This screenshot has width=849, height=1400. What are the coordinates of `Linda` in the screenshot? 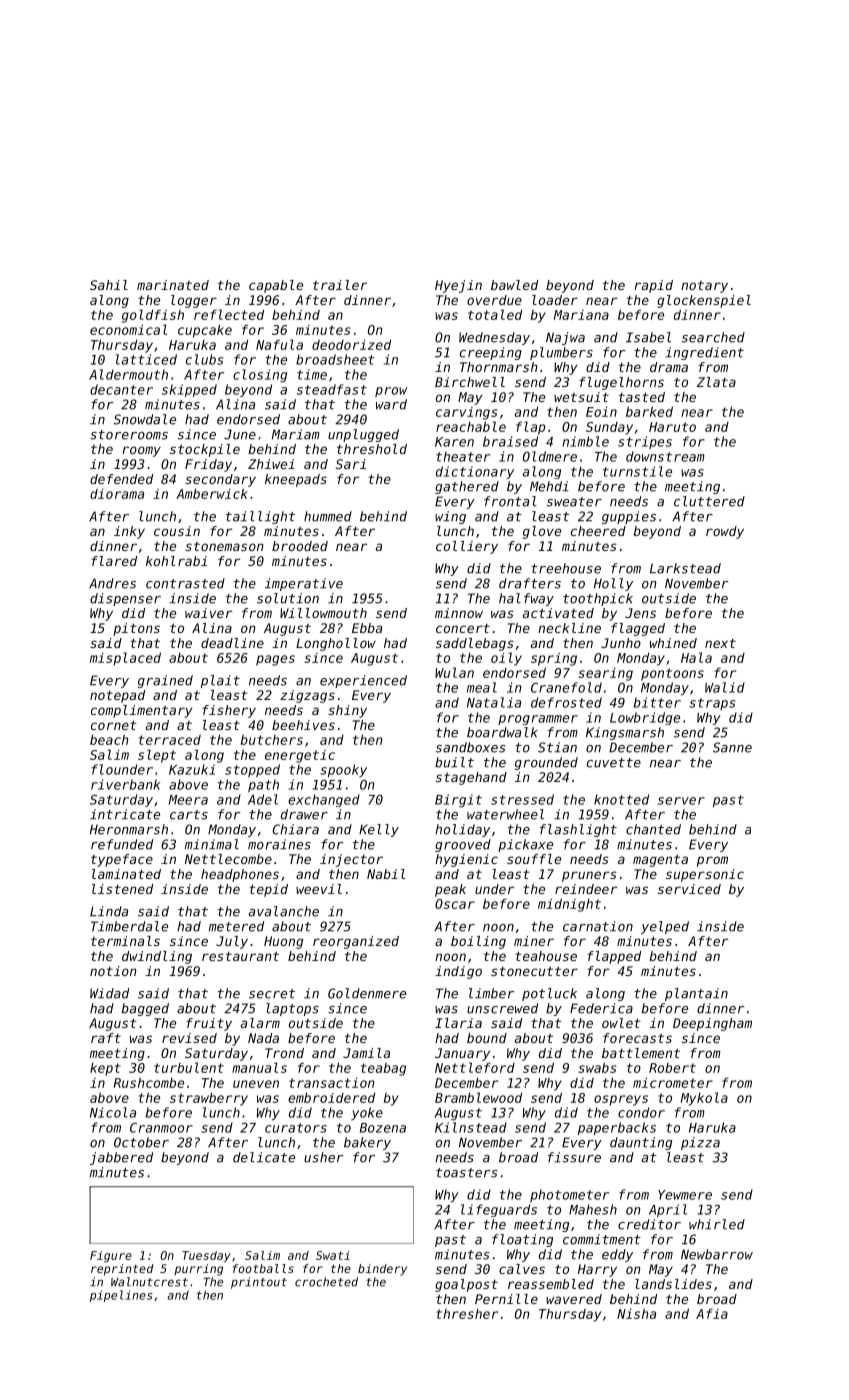 It's located at (109, 911).
